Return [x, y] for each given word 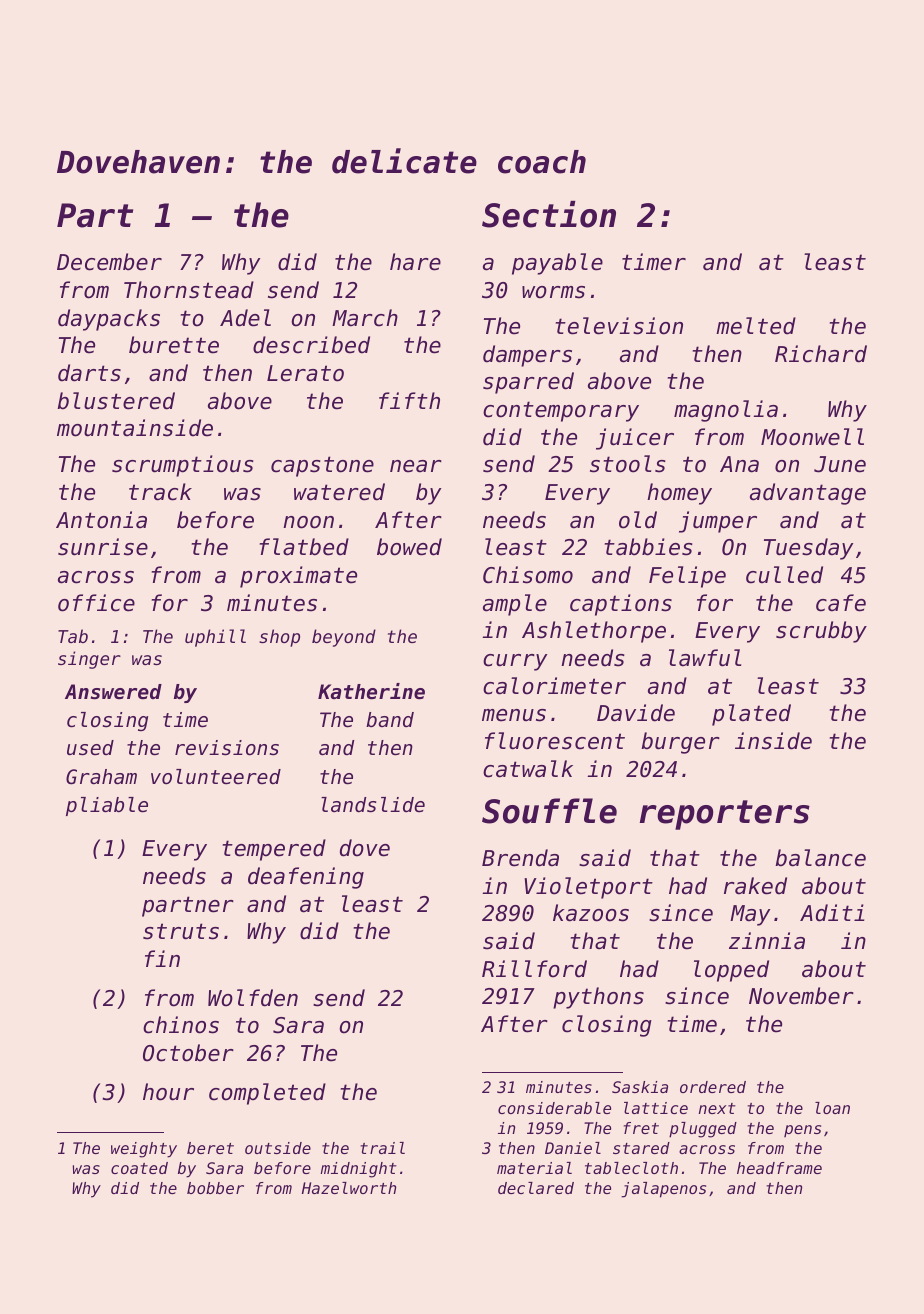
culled [784, 575]
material [534, 1168]
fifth [409, 400]
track [160, 492]
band [390, 719]
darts [89, 373]
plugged [703, 1130]
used [90, 748]
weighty [144, 1150]
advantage [808, 494]
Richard [821, 354]
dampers [527, 356]
